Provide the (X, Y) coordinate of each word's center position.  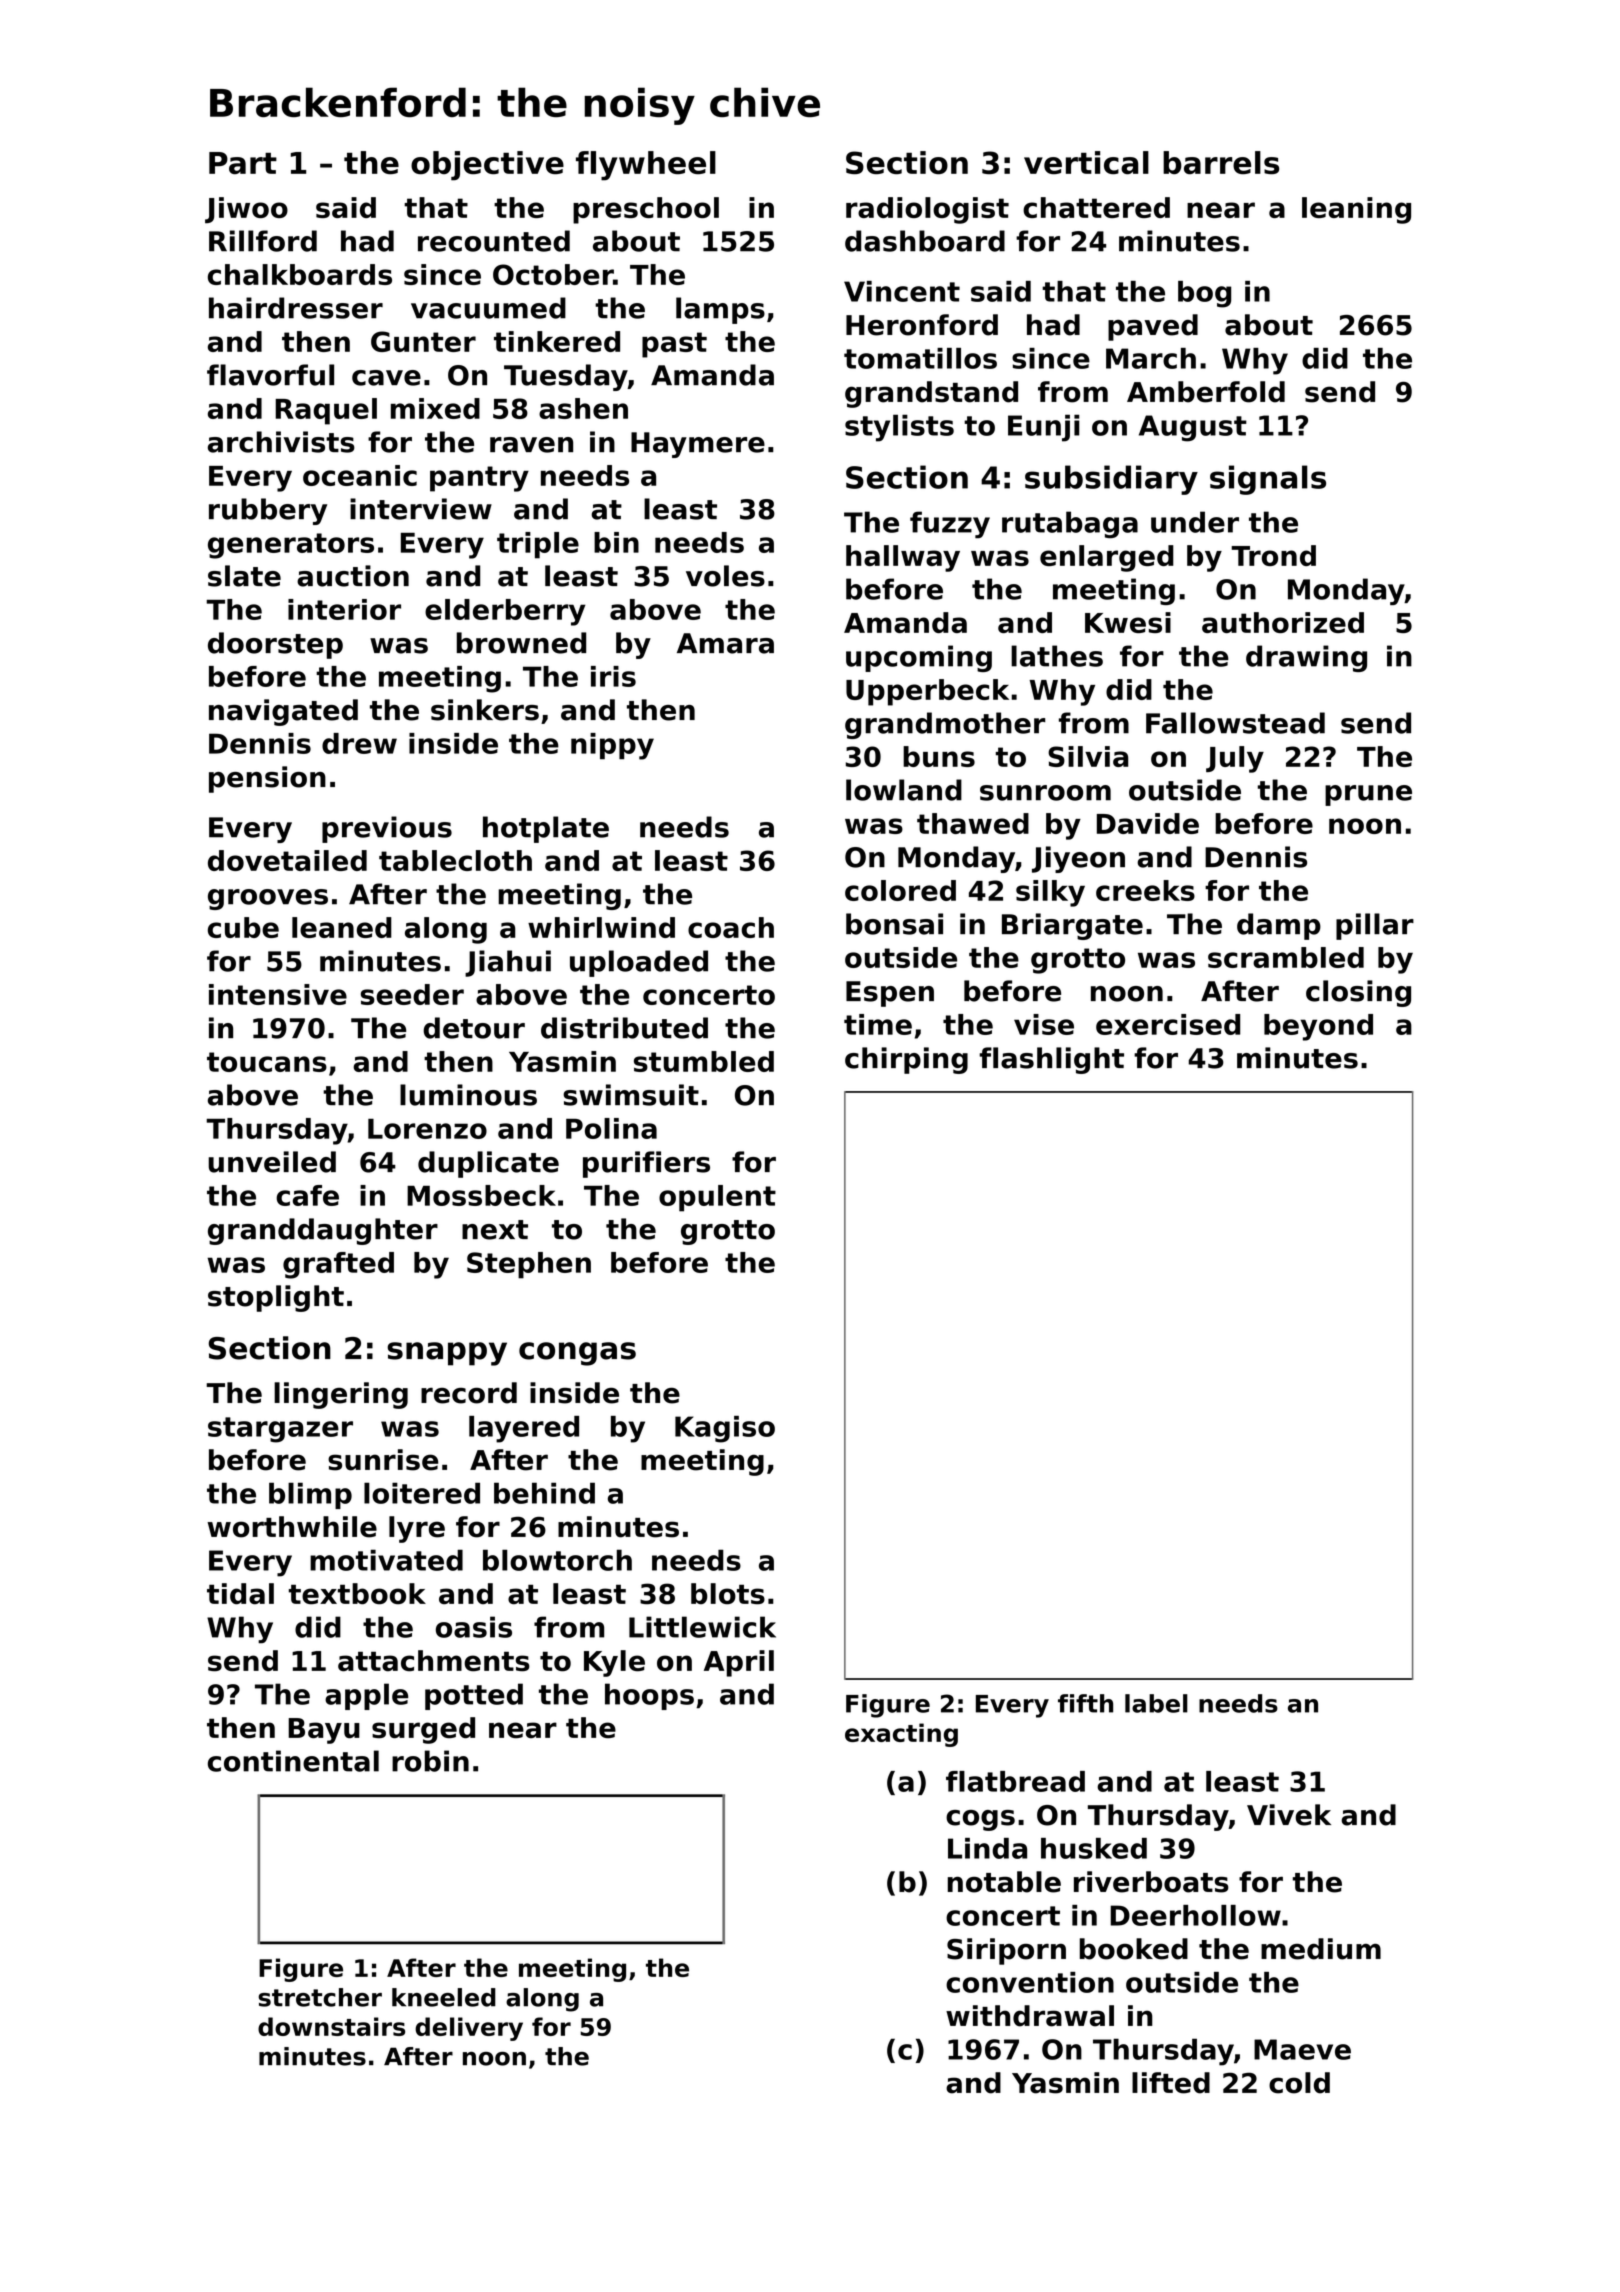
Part (243, 163)
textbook (357, 1594)
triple (538, 545)
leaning (1356, 210)
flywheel (646, 166)
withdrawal (1030, 2016)
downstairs (331, 2026)
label (1156, 1703)
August (1193, 428)
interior (344, 609)
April (739, 1663)
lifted (1171, 2083)
